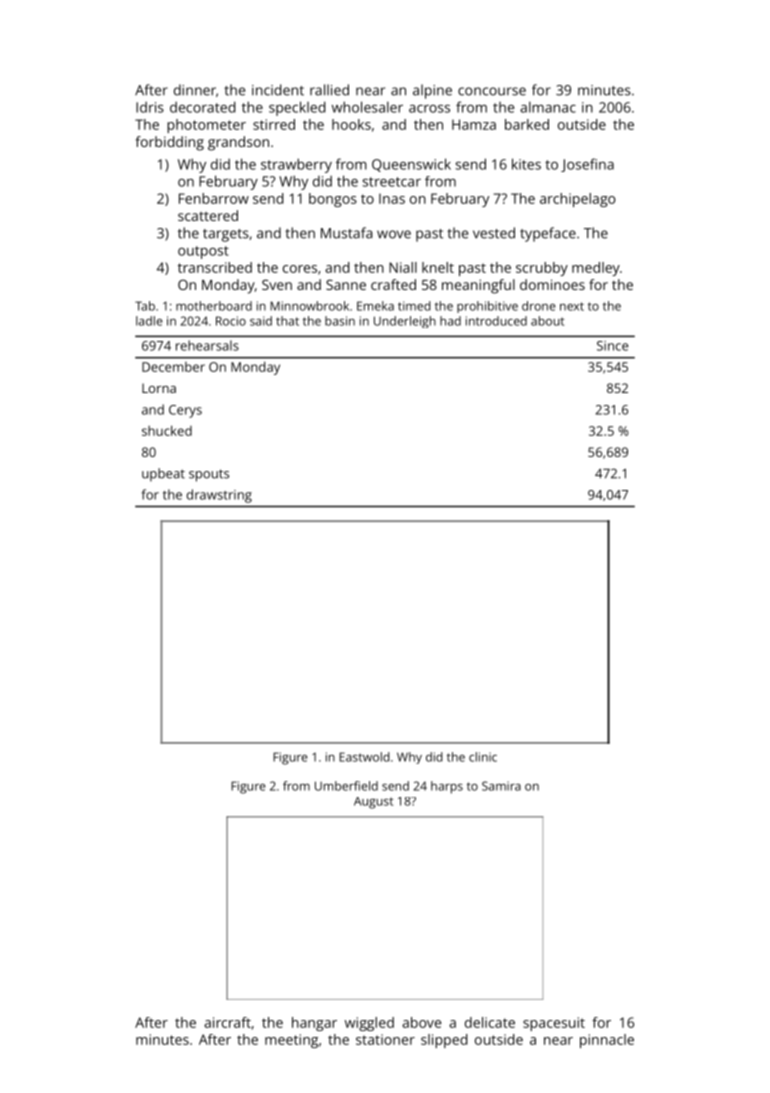 Image resolution: width=770 pixels, height=1093 pixels. What do you see at coordinates (346, 786) in the document?
I see `Umberfield` at bounding box center [346, 786].
